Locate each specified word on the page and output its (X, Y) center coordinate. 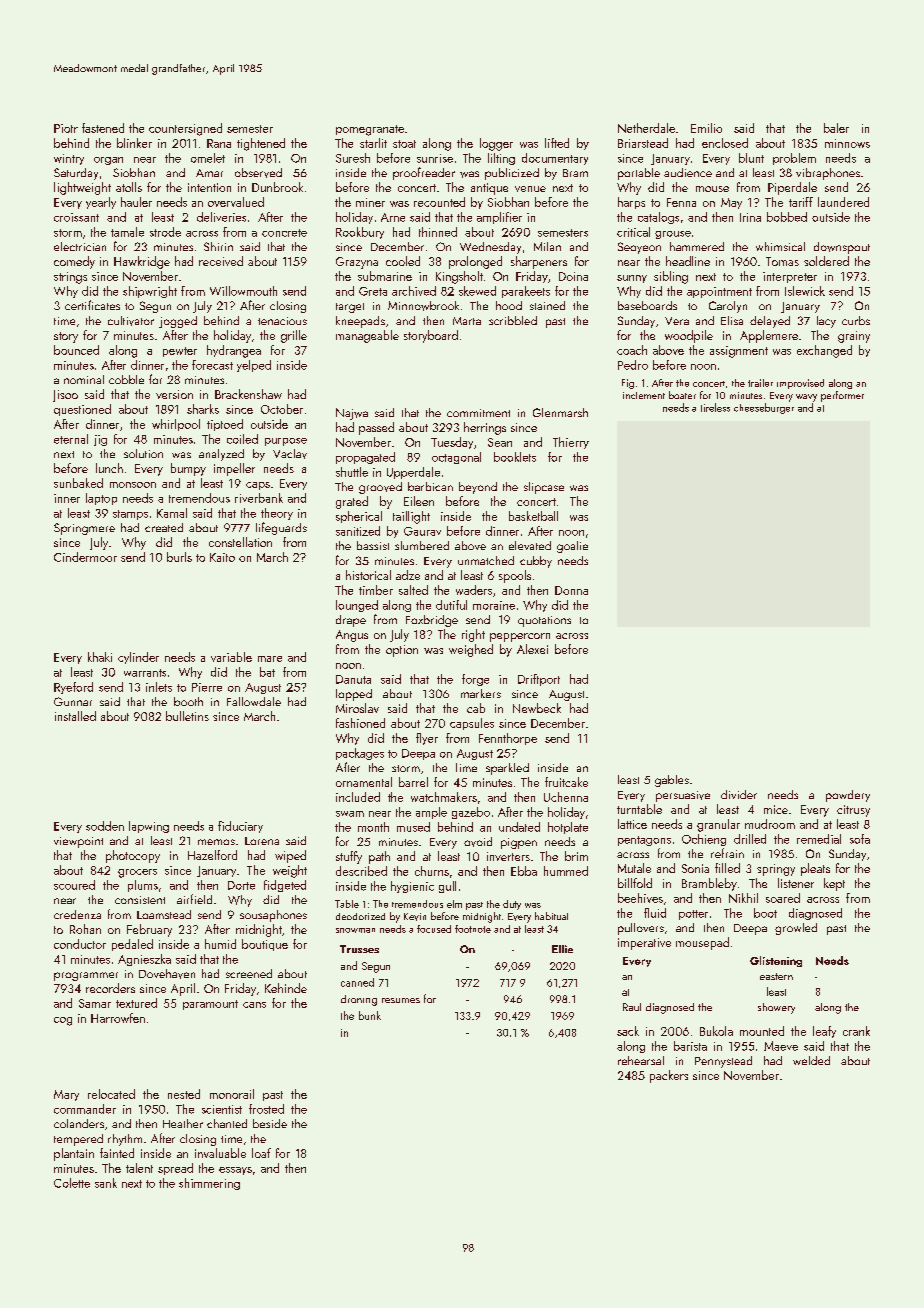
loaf (261, 1153)
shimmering (209, 1184)
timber (376, 590)
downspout (842, 248)
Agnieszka (144, 960)
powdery (848, 796)
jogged (178, 322)
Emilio (706, 128)
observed (258, 173)
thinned (438, 232)
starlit (373, 143)
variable (231, 657)
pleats (815, 869)
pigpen (519, 843)
